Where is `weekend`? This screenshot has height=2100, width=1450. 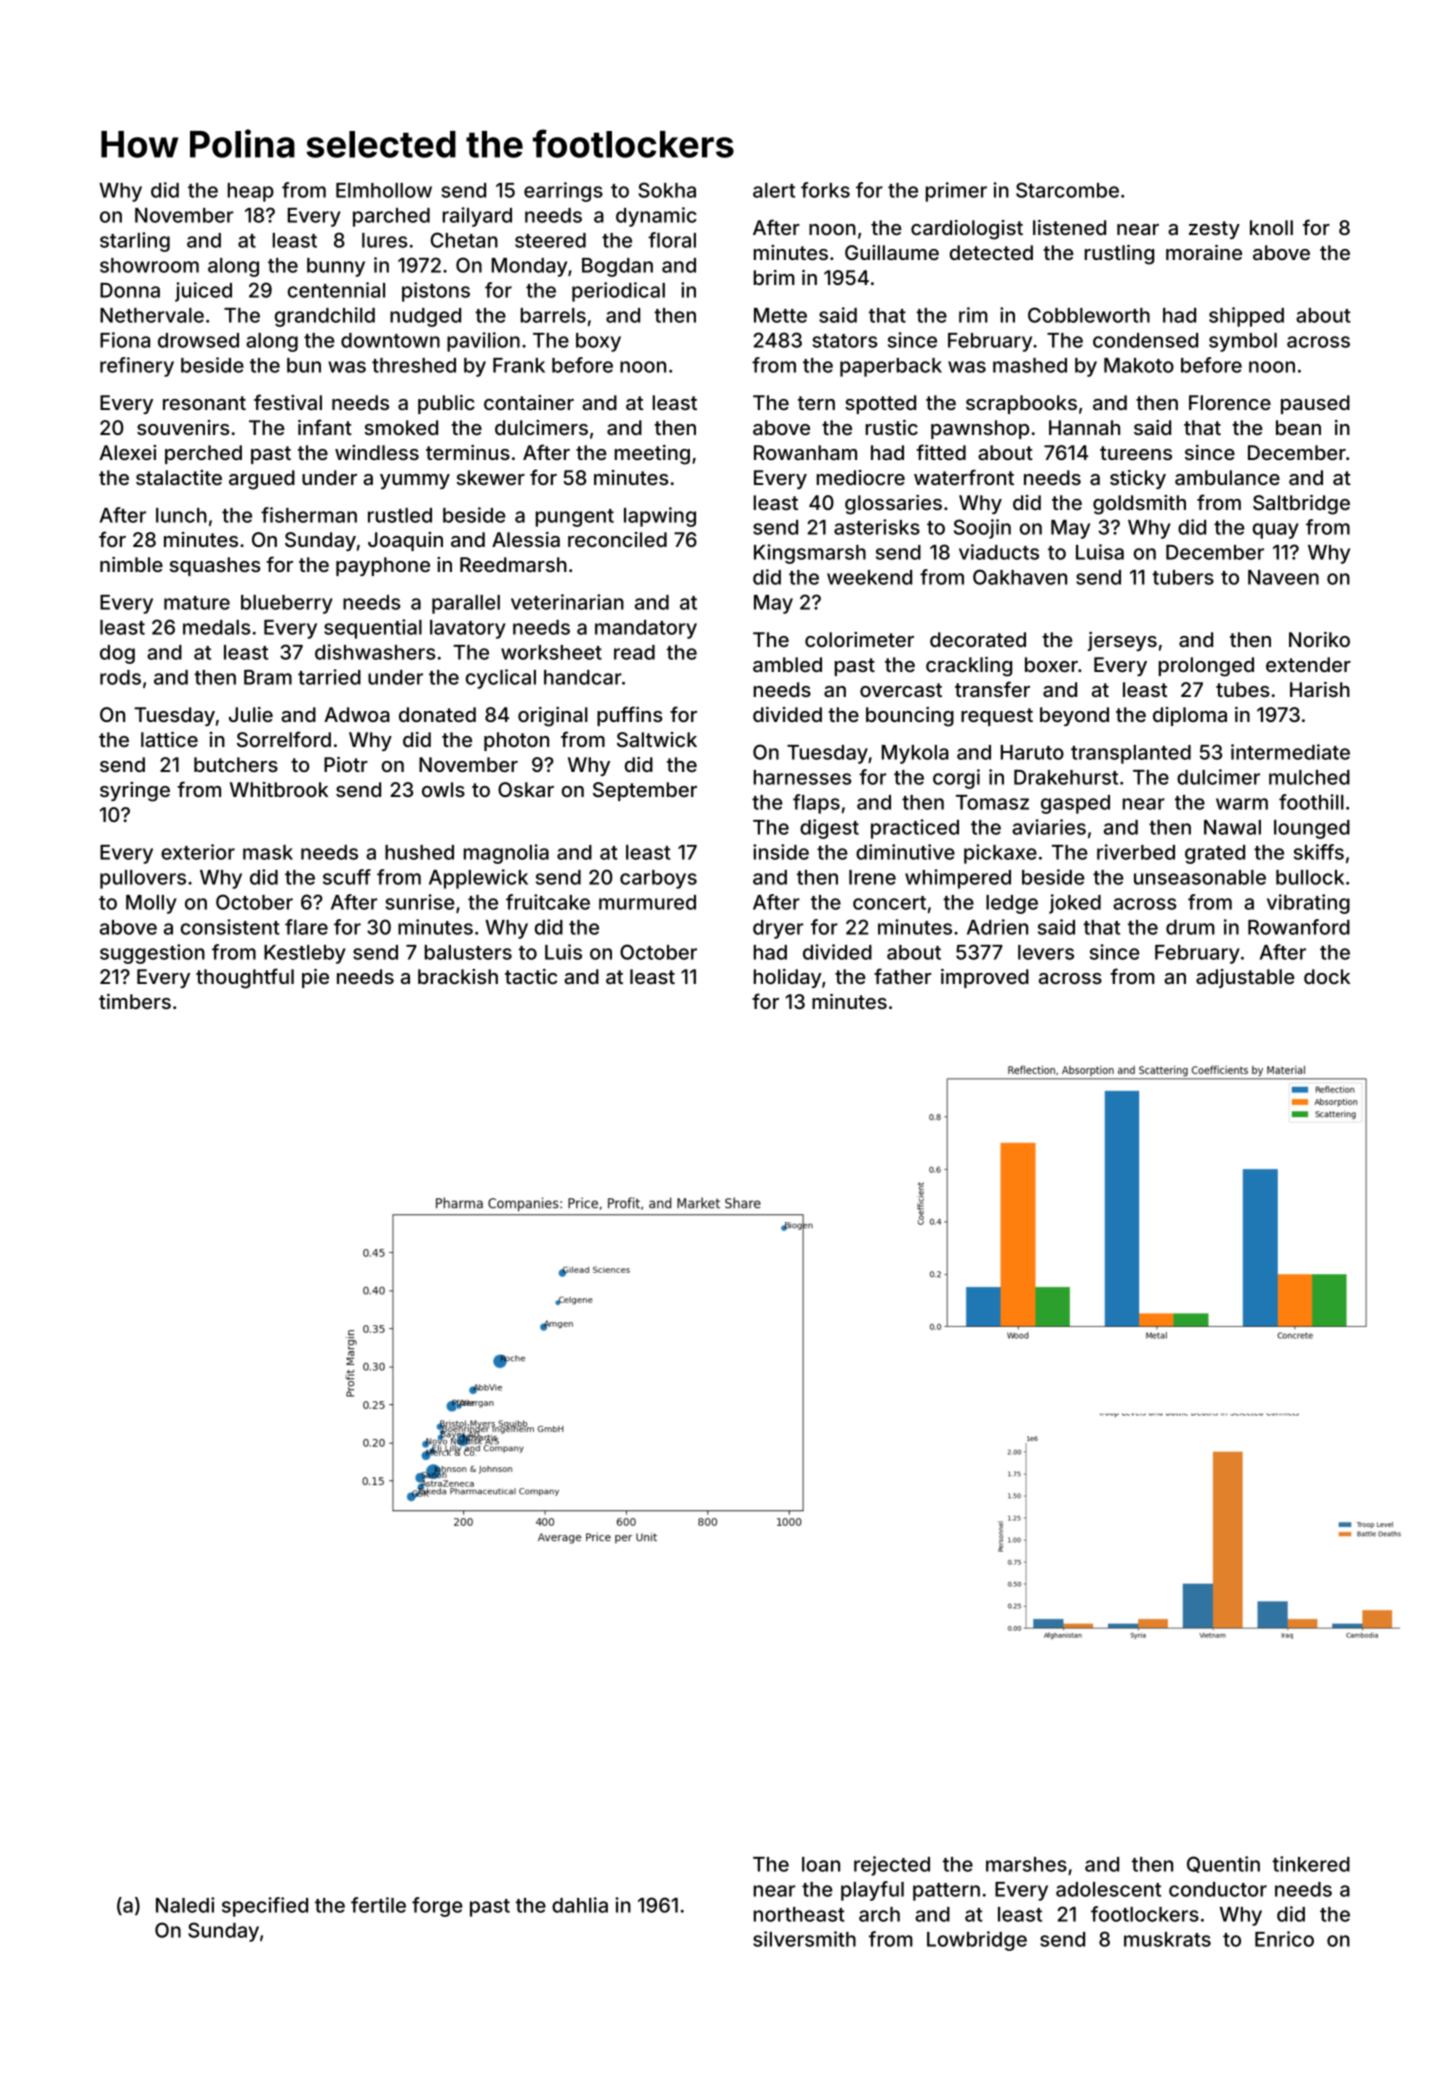 weekend is located at coordinates (869, 577).
